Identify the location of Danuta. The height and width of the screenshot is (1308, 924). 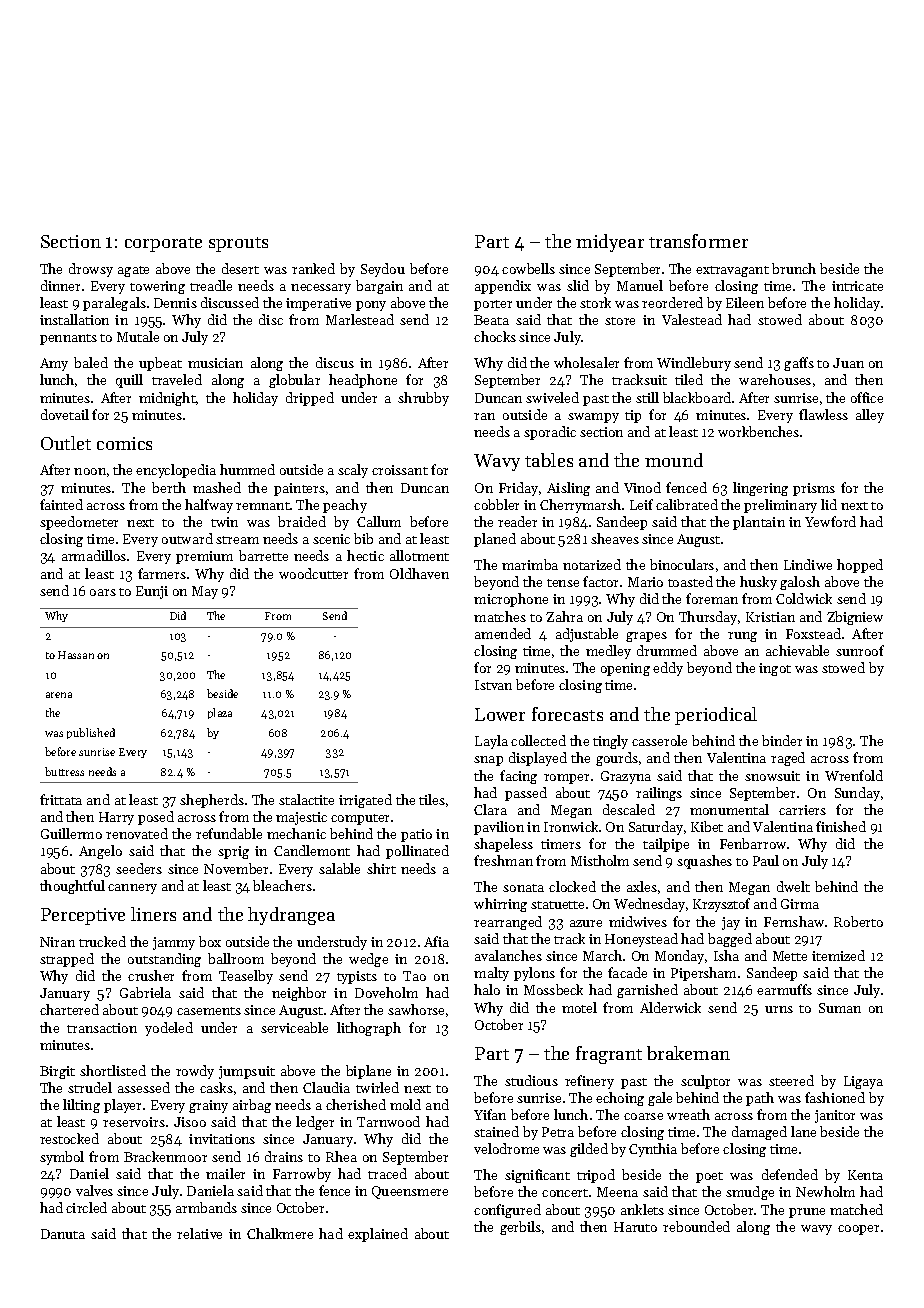
(63, 1234).
